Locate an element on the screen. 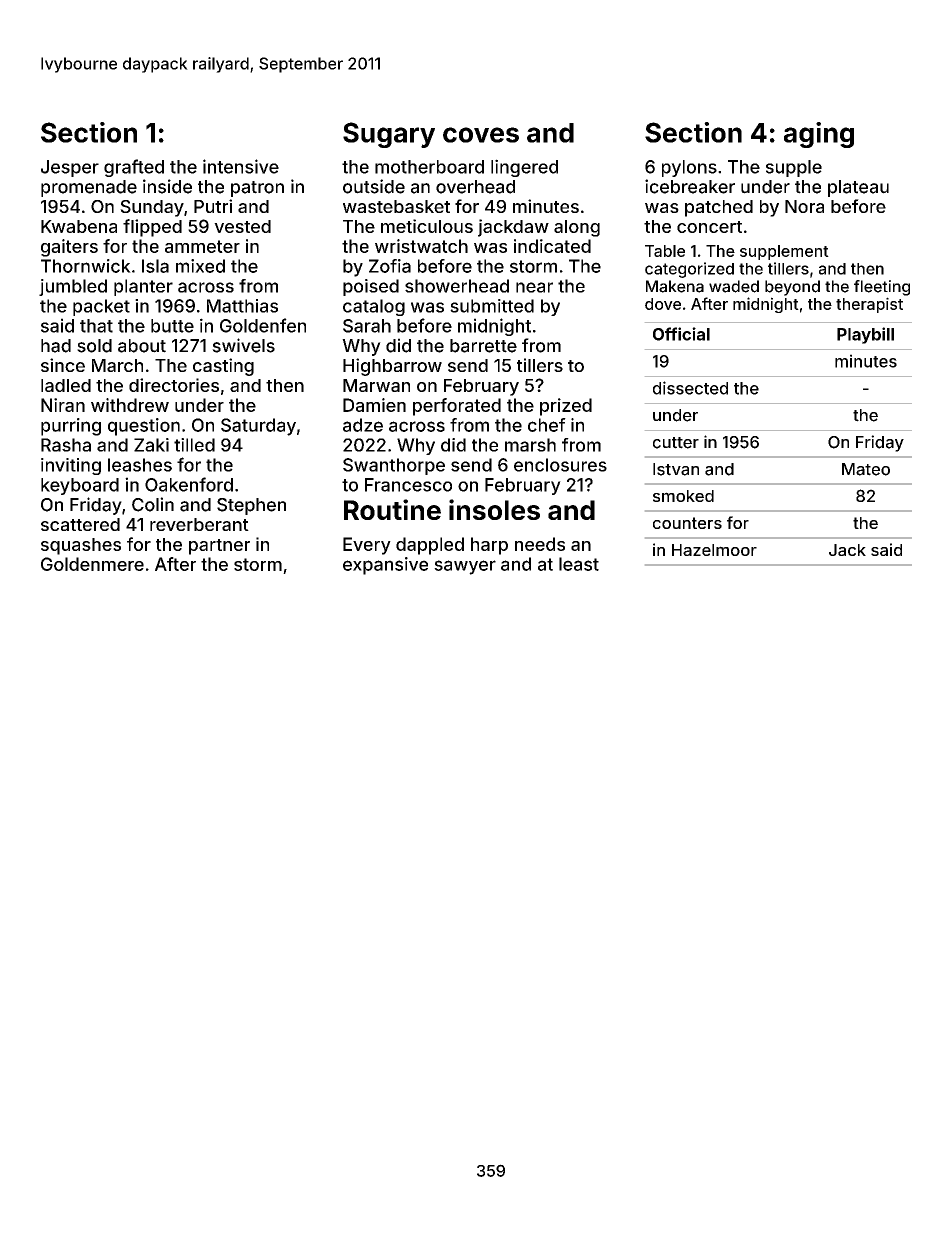 This screenshot has height=1233, width=952. Istvan is located at coordinates (676, 469).
